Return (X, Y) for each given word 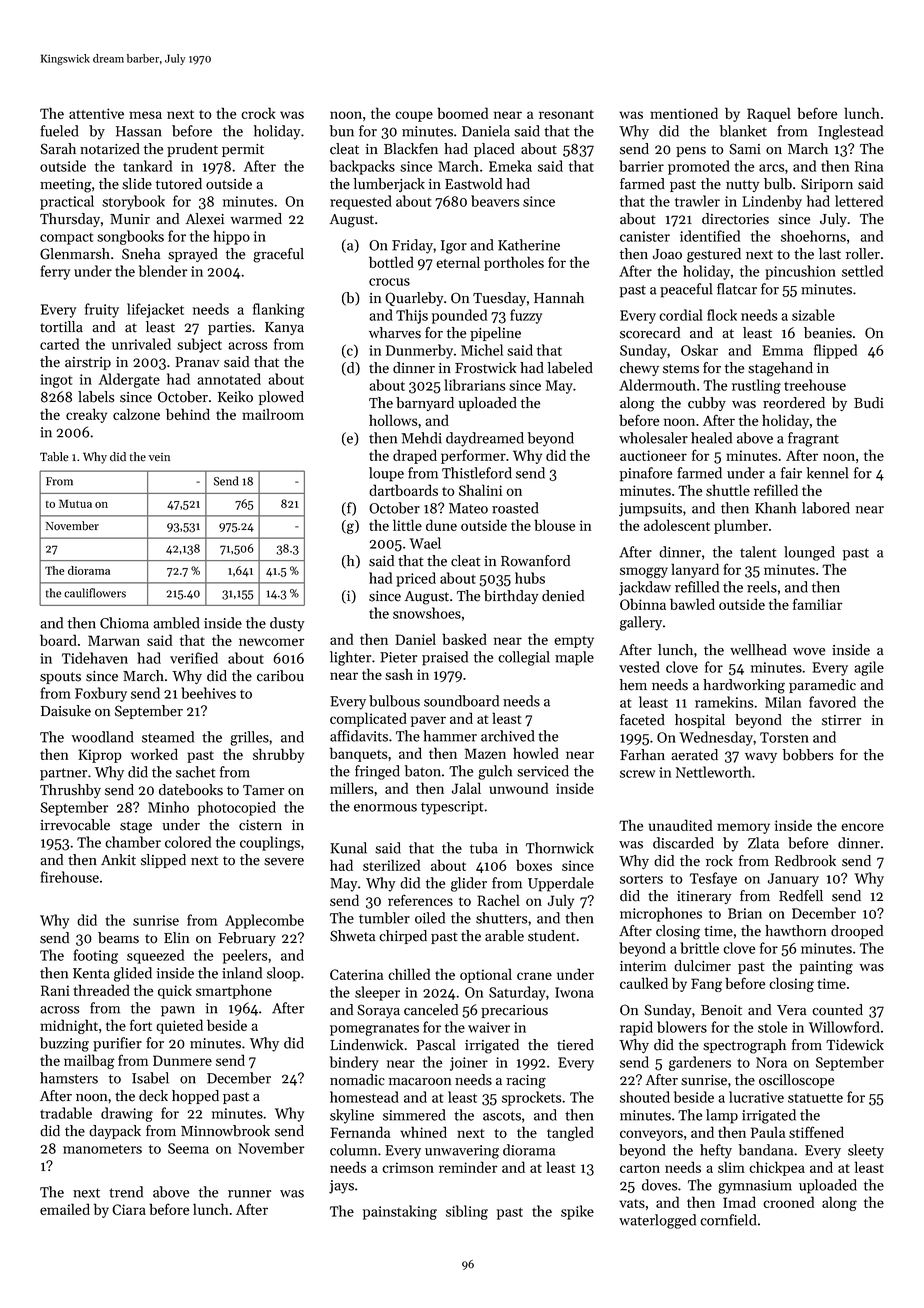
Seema (188, 1148)
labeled (570, 368)
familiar (817, 604)
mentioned (684, 113)
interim (643, 966)
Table (54, 457)
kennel (827, 473)
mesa (145, 115)
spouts (60, 678)
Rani (55, 990)
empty (574, 642)
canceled (431, 1010)
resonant (566, 114)
